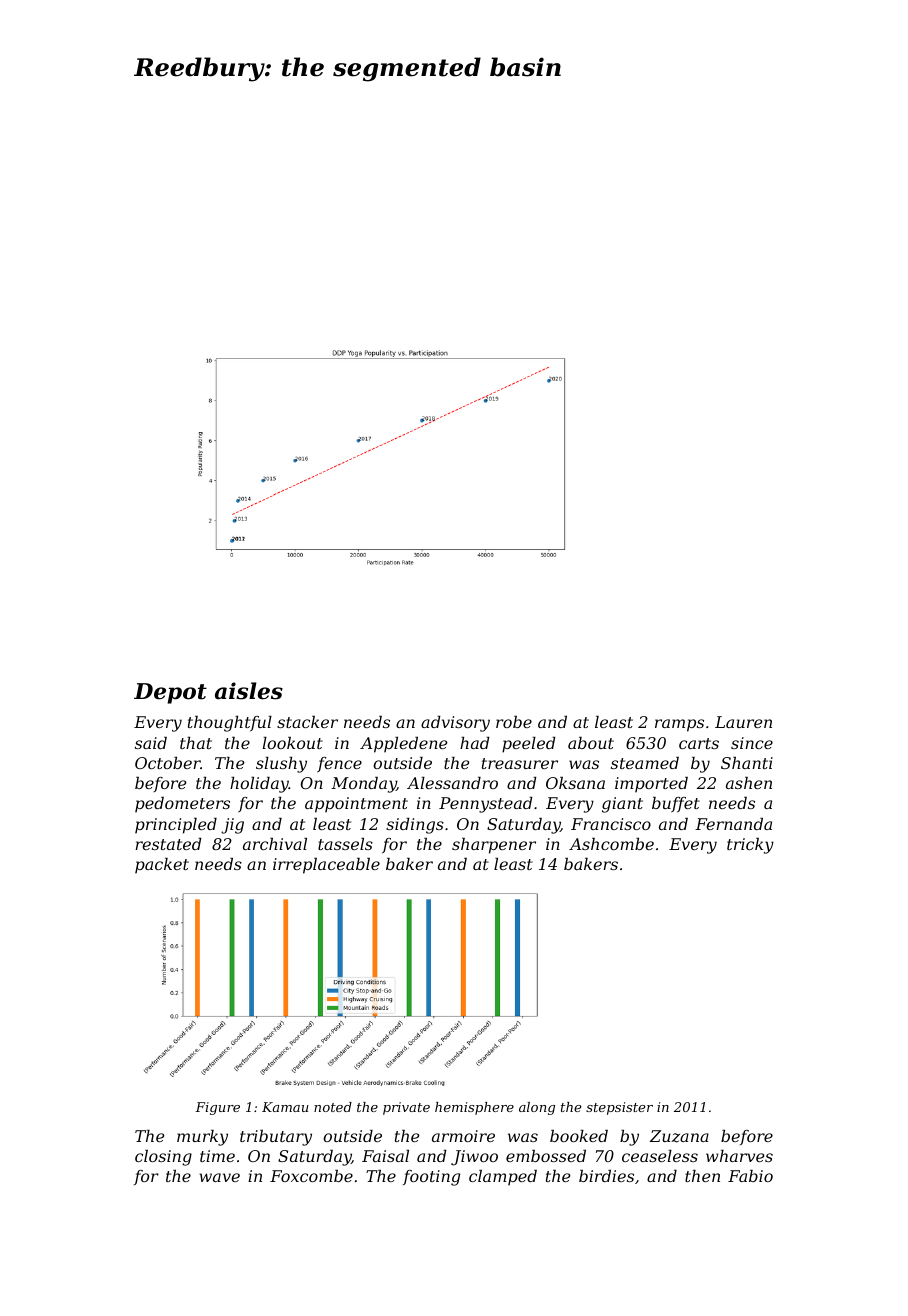 This image has height=1316, width=908. Describe the element at coordinates (326, 866) in the image. I see `irreplaceable` at that location.
